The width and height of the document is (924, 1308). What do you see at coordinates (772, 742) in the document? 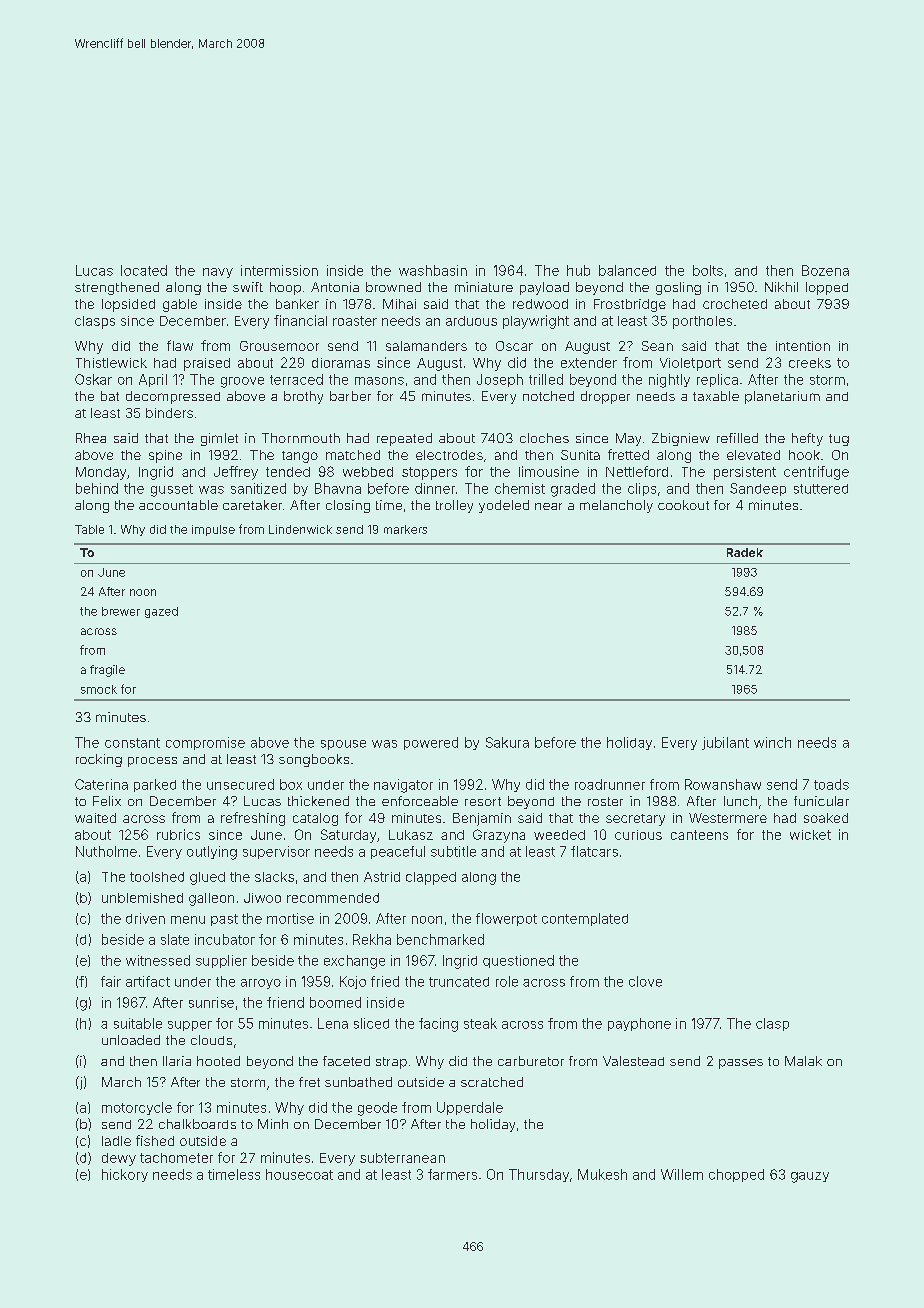
I see `winch` at bounding box center [772, 742].
